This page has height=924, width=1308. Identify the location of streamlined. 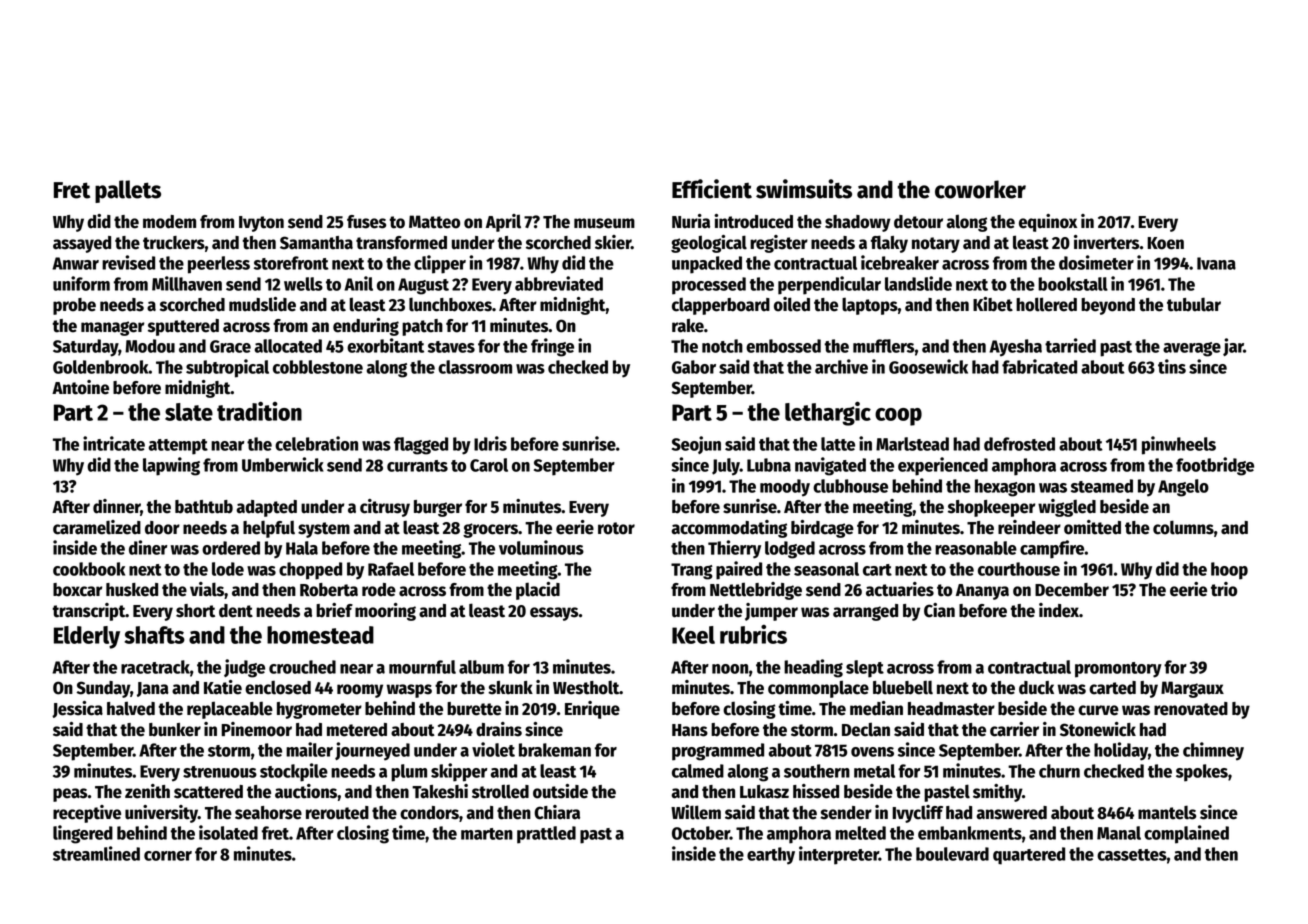
(96, 853).
